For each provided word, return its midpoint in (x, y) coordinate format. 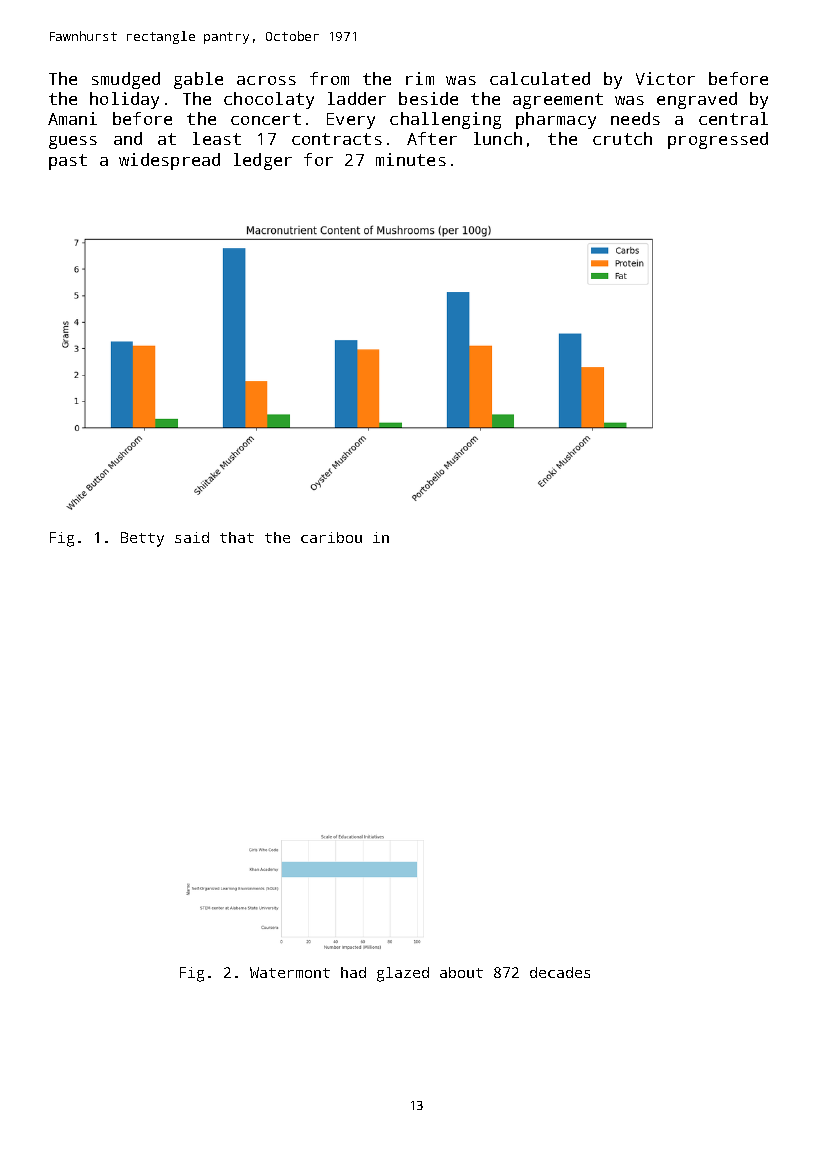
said (192, 537)
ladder (357, 98)
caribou (331, 537)
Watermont (290, 972)
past (68, 162)
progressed (718, 140)
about (461, 972)
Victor (665, 78)
